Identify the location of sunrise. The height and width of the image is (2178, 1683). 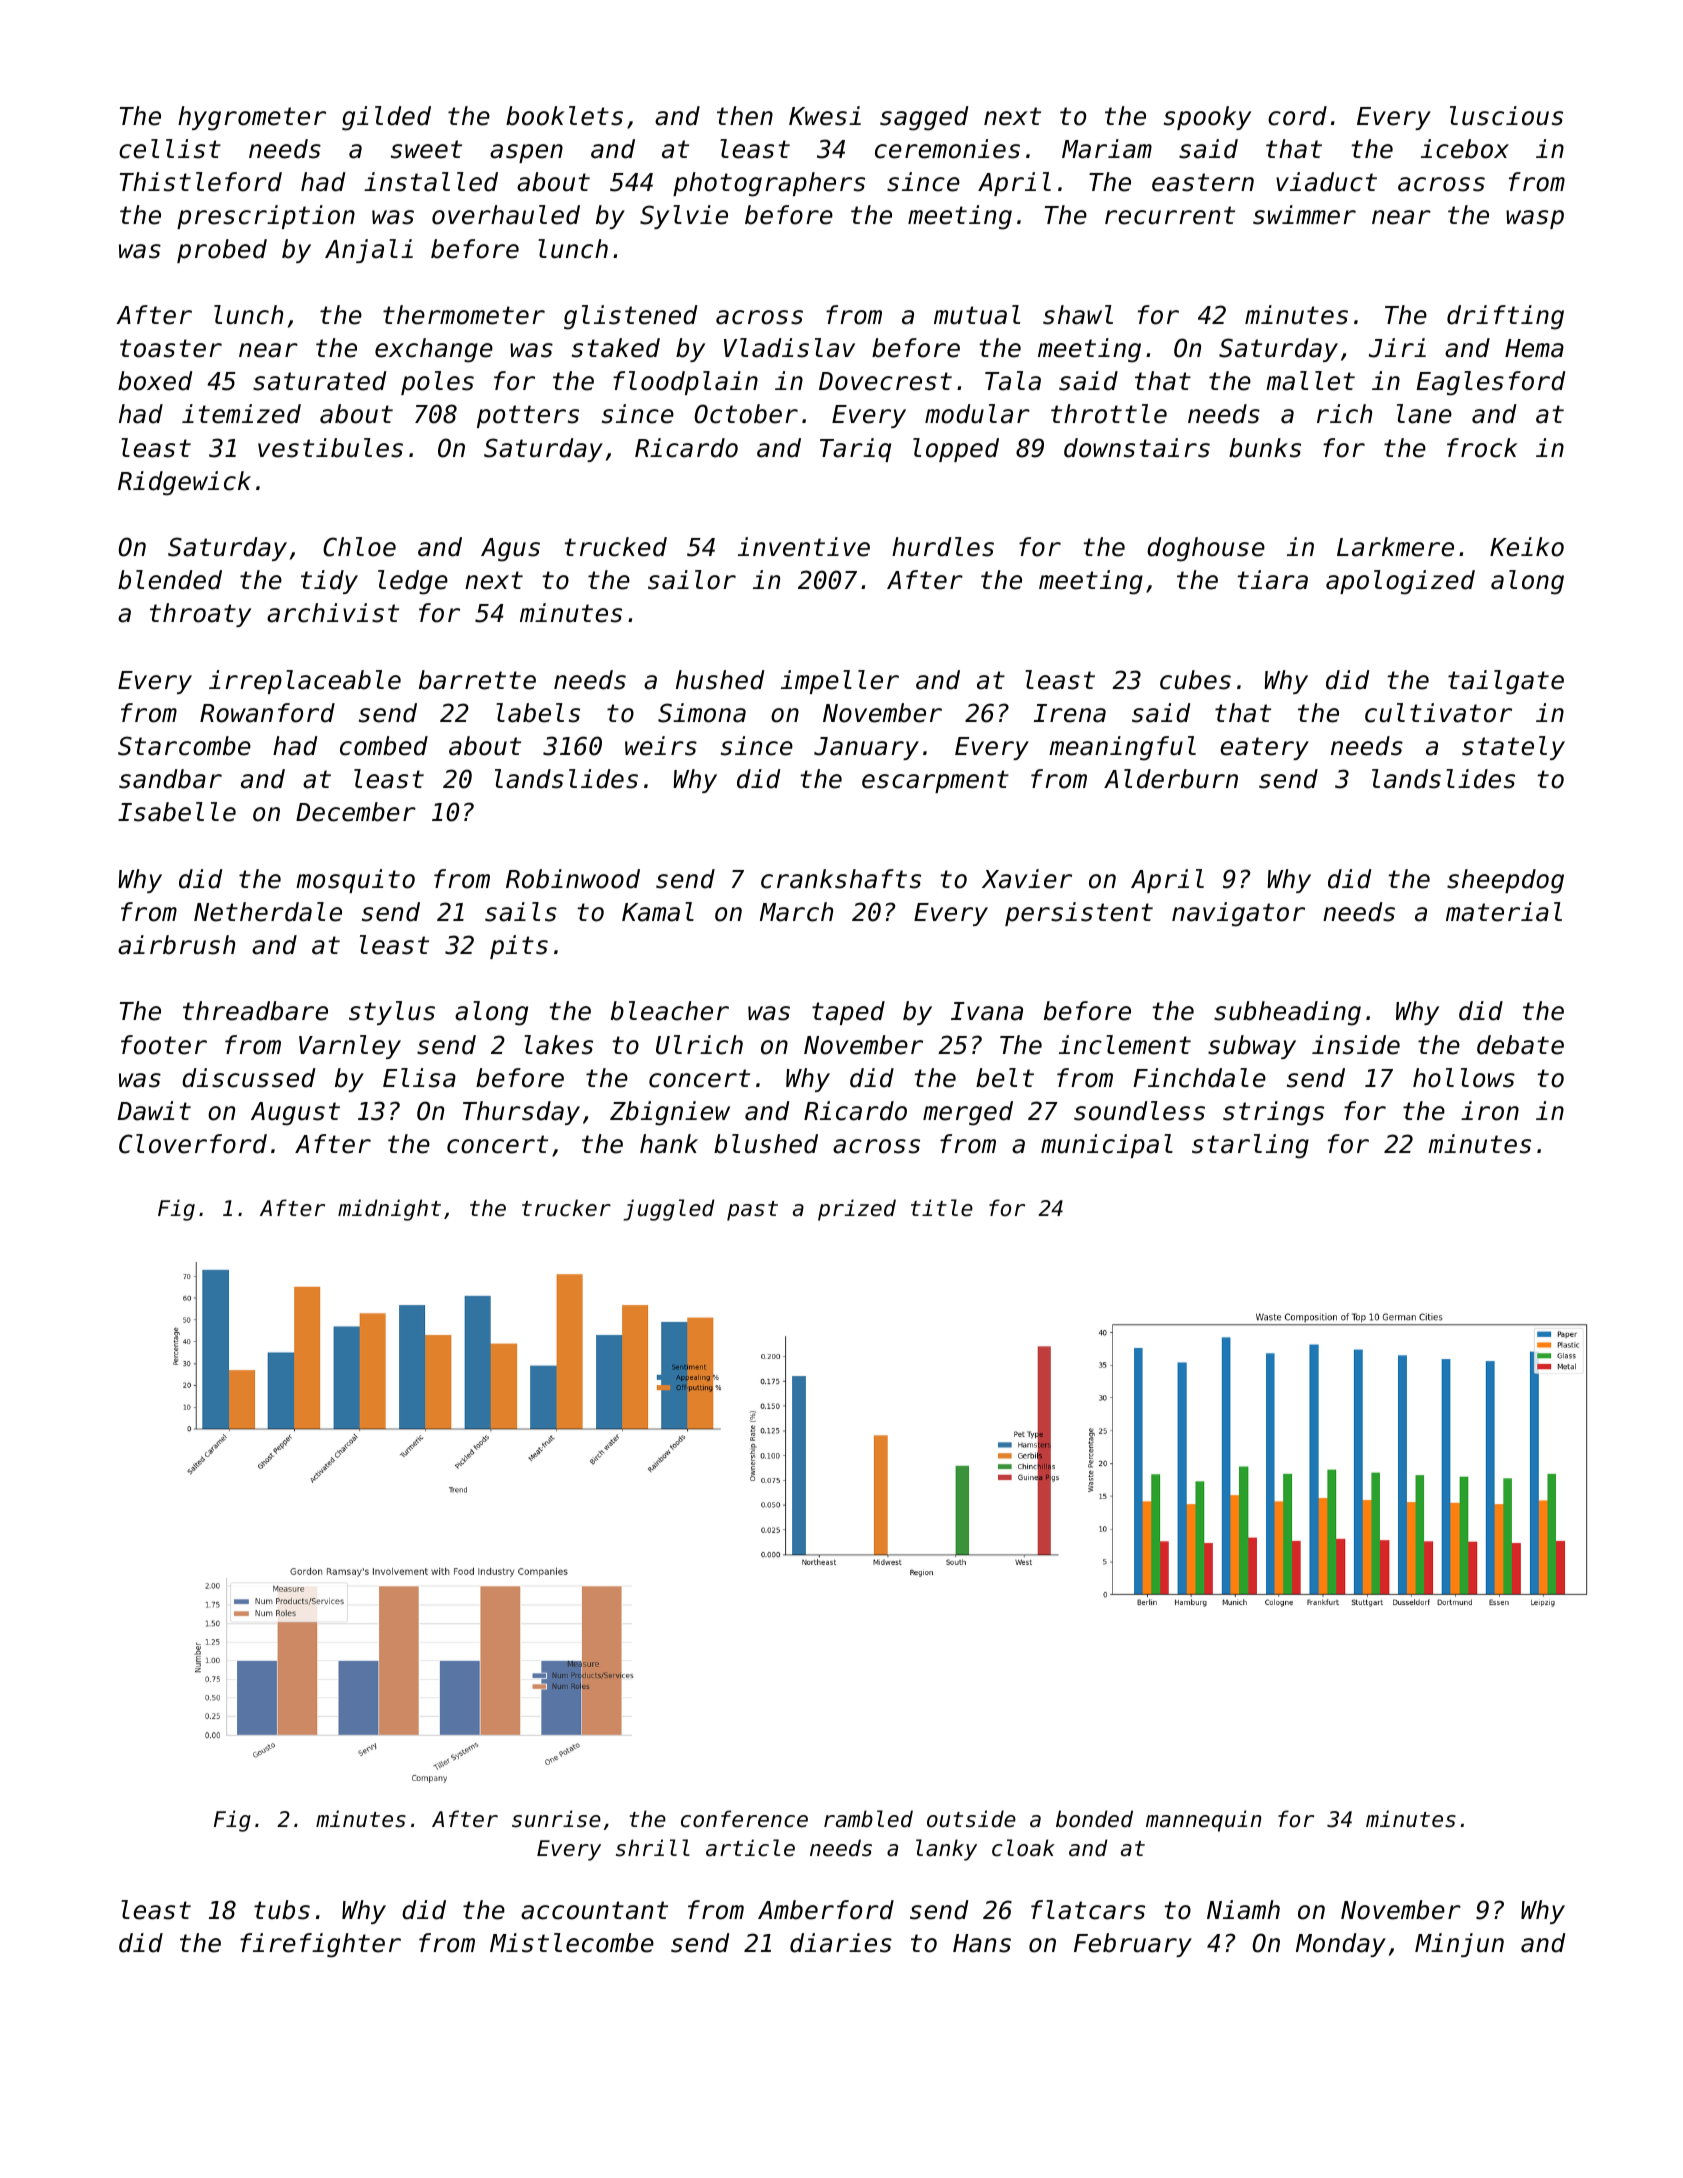
(556, 1819).
